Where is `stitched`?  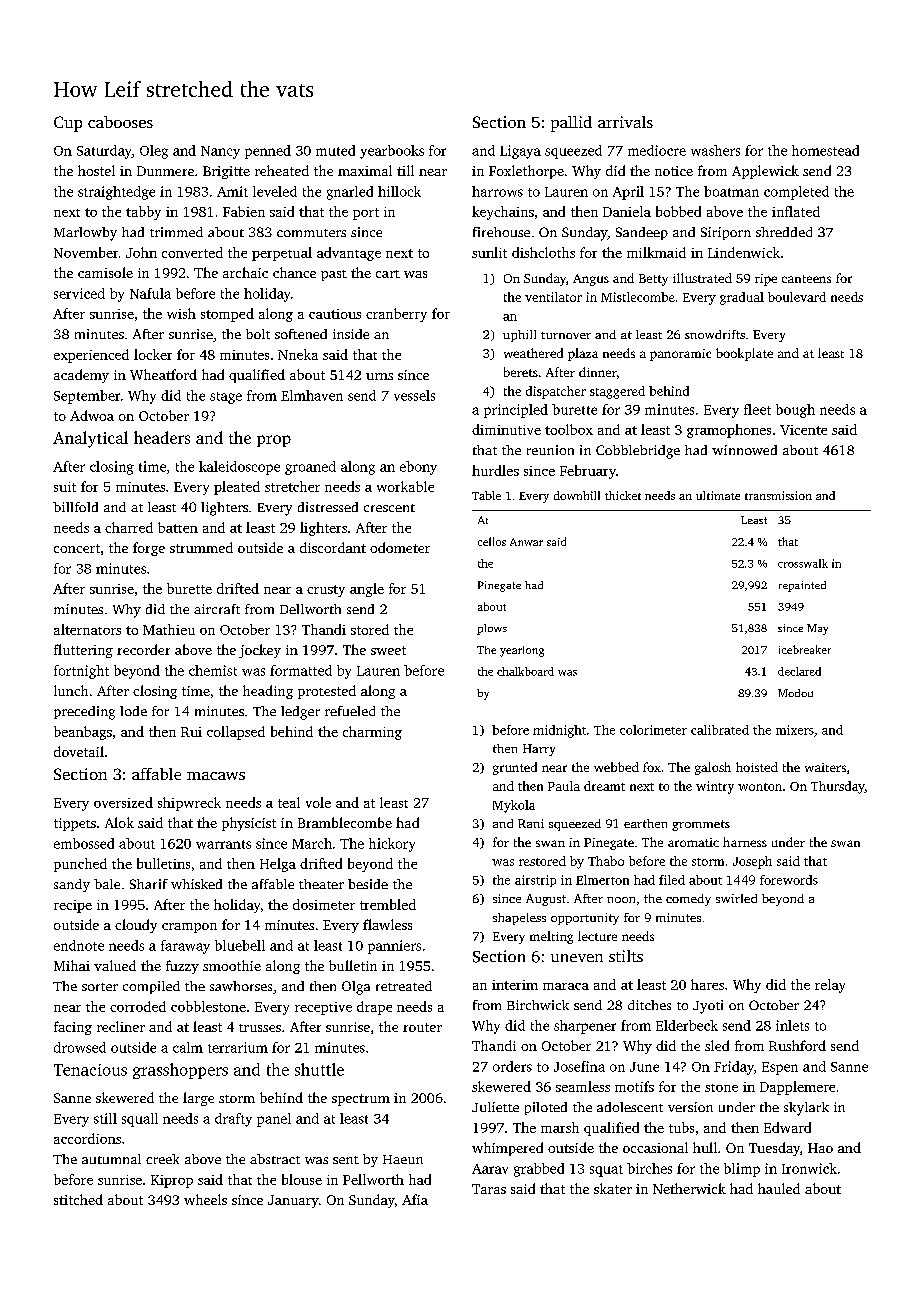 stitched is located at coordinates (78, 1199).
